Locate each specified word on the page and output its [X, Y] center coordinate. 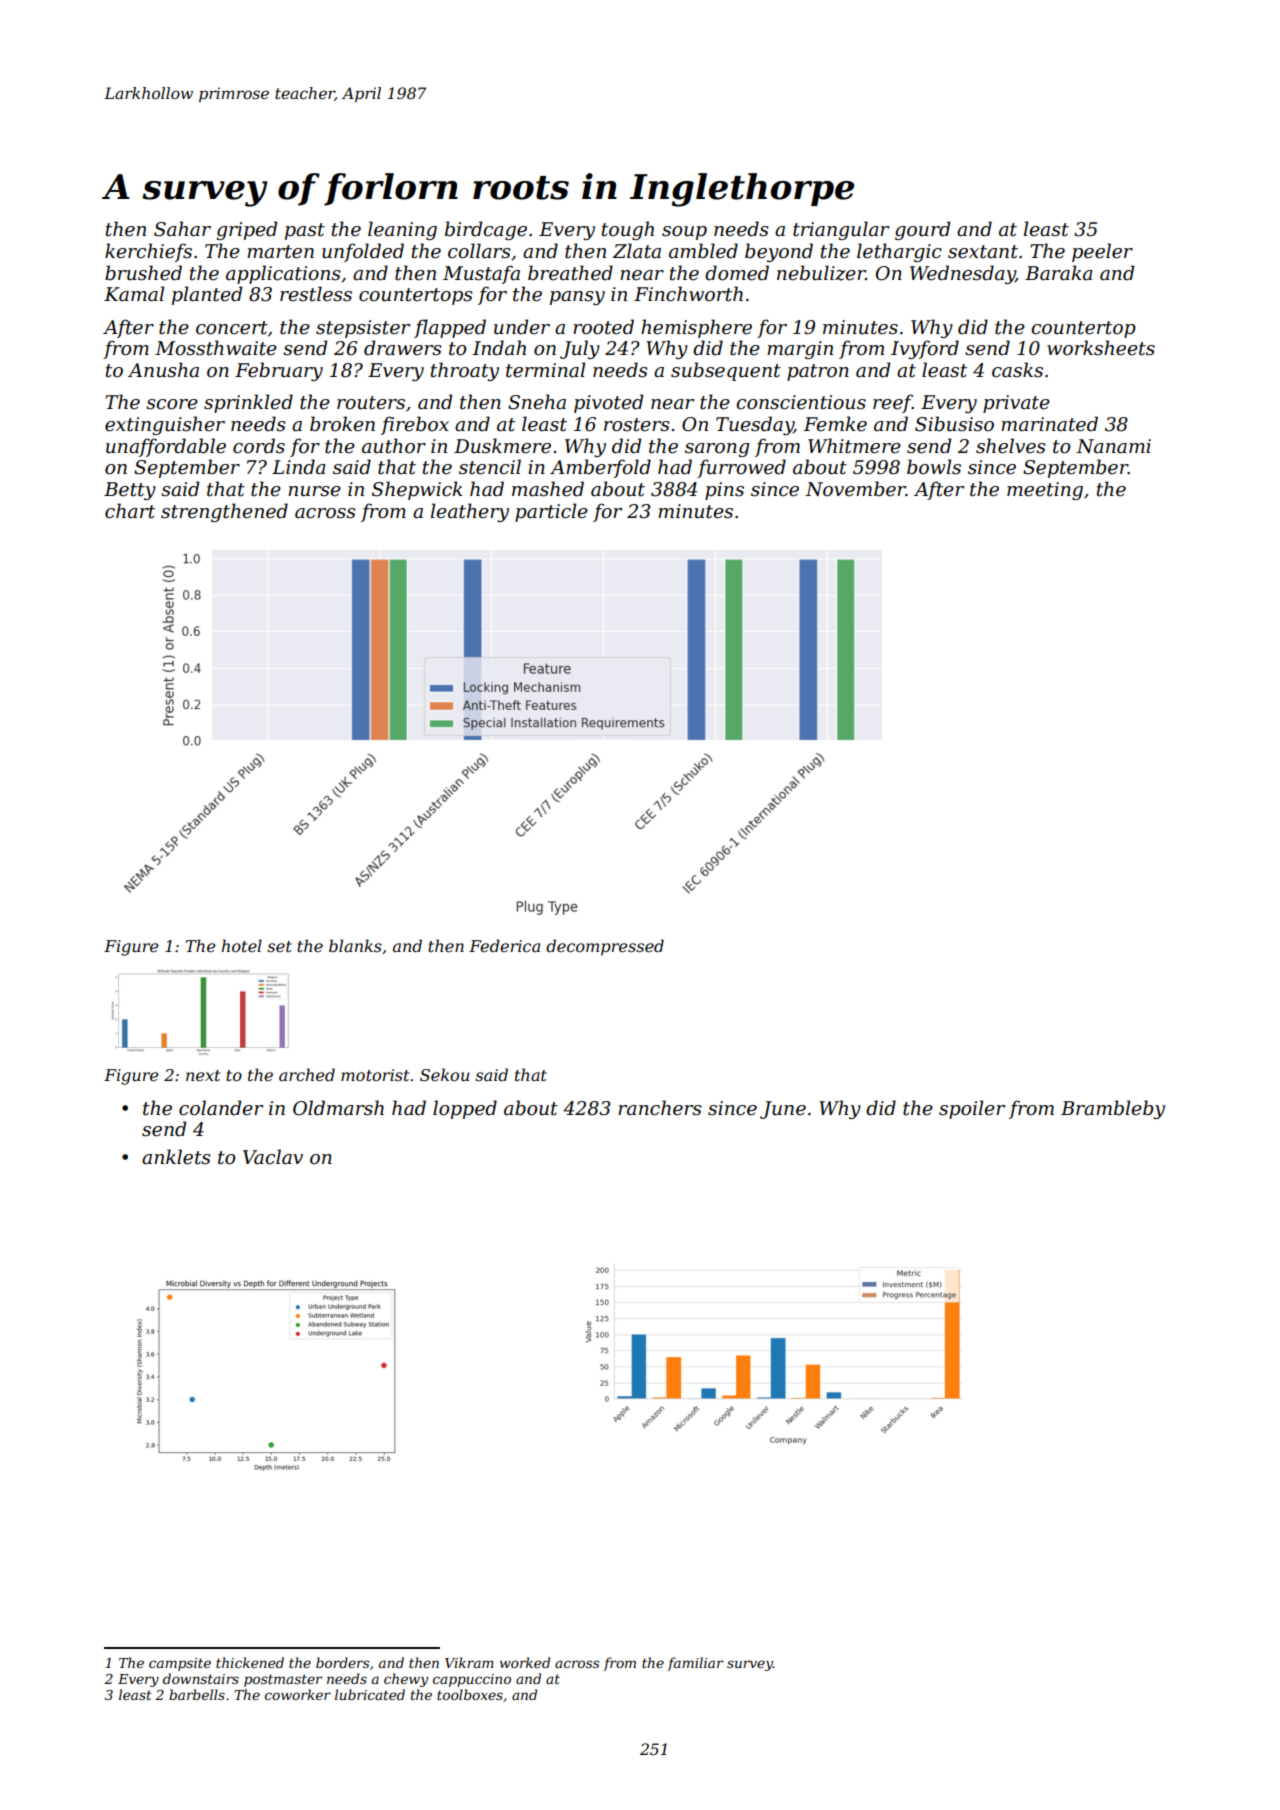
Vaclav [273, 1157]
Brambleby [1113, 1109]
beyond [779, 252]
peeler [1102, 252]
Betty [130, 491]
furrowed [741, 468]
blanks [355, 945]
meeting [1045, 491]
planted [207, 295]
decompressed [605, 947]
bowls [934, 467]
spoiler [972, 1109]
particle [551, 512]
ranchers [660, 1108]
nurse [314, 491]
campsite [180, 1664]
